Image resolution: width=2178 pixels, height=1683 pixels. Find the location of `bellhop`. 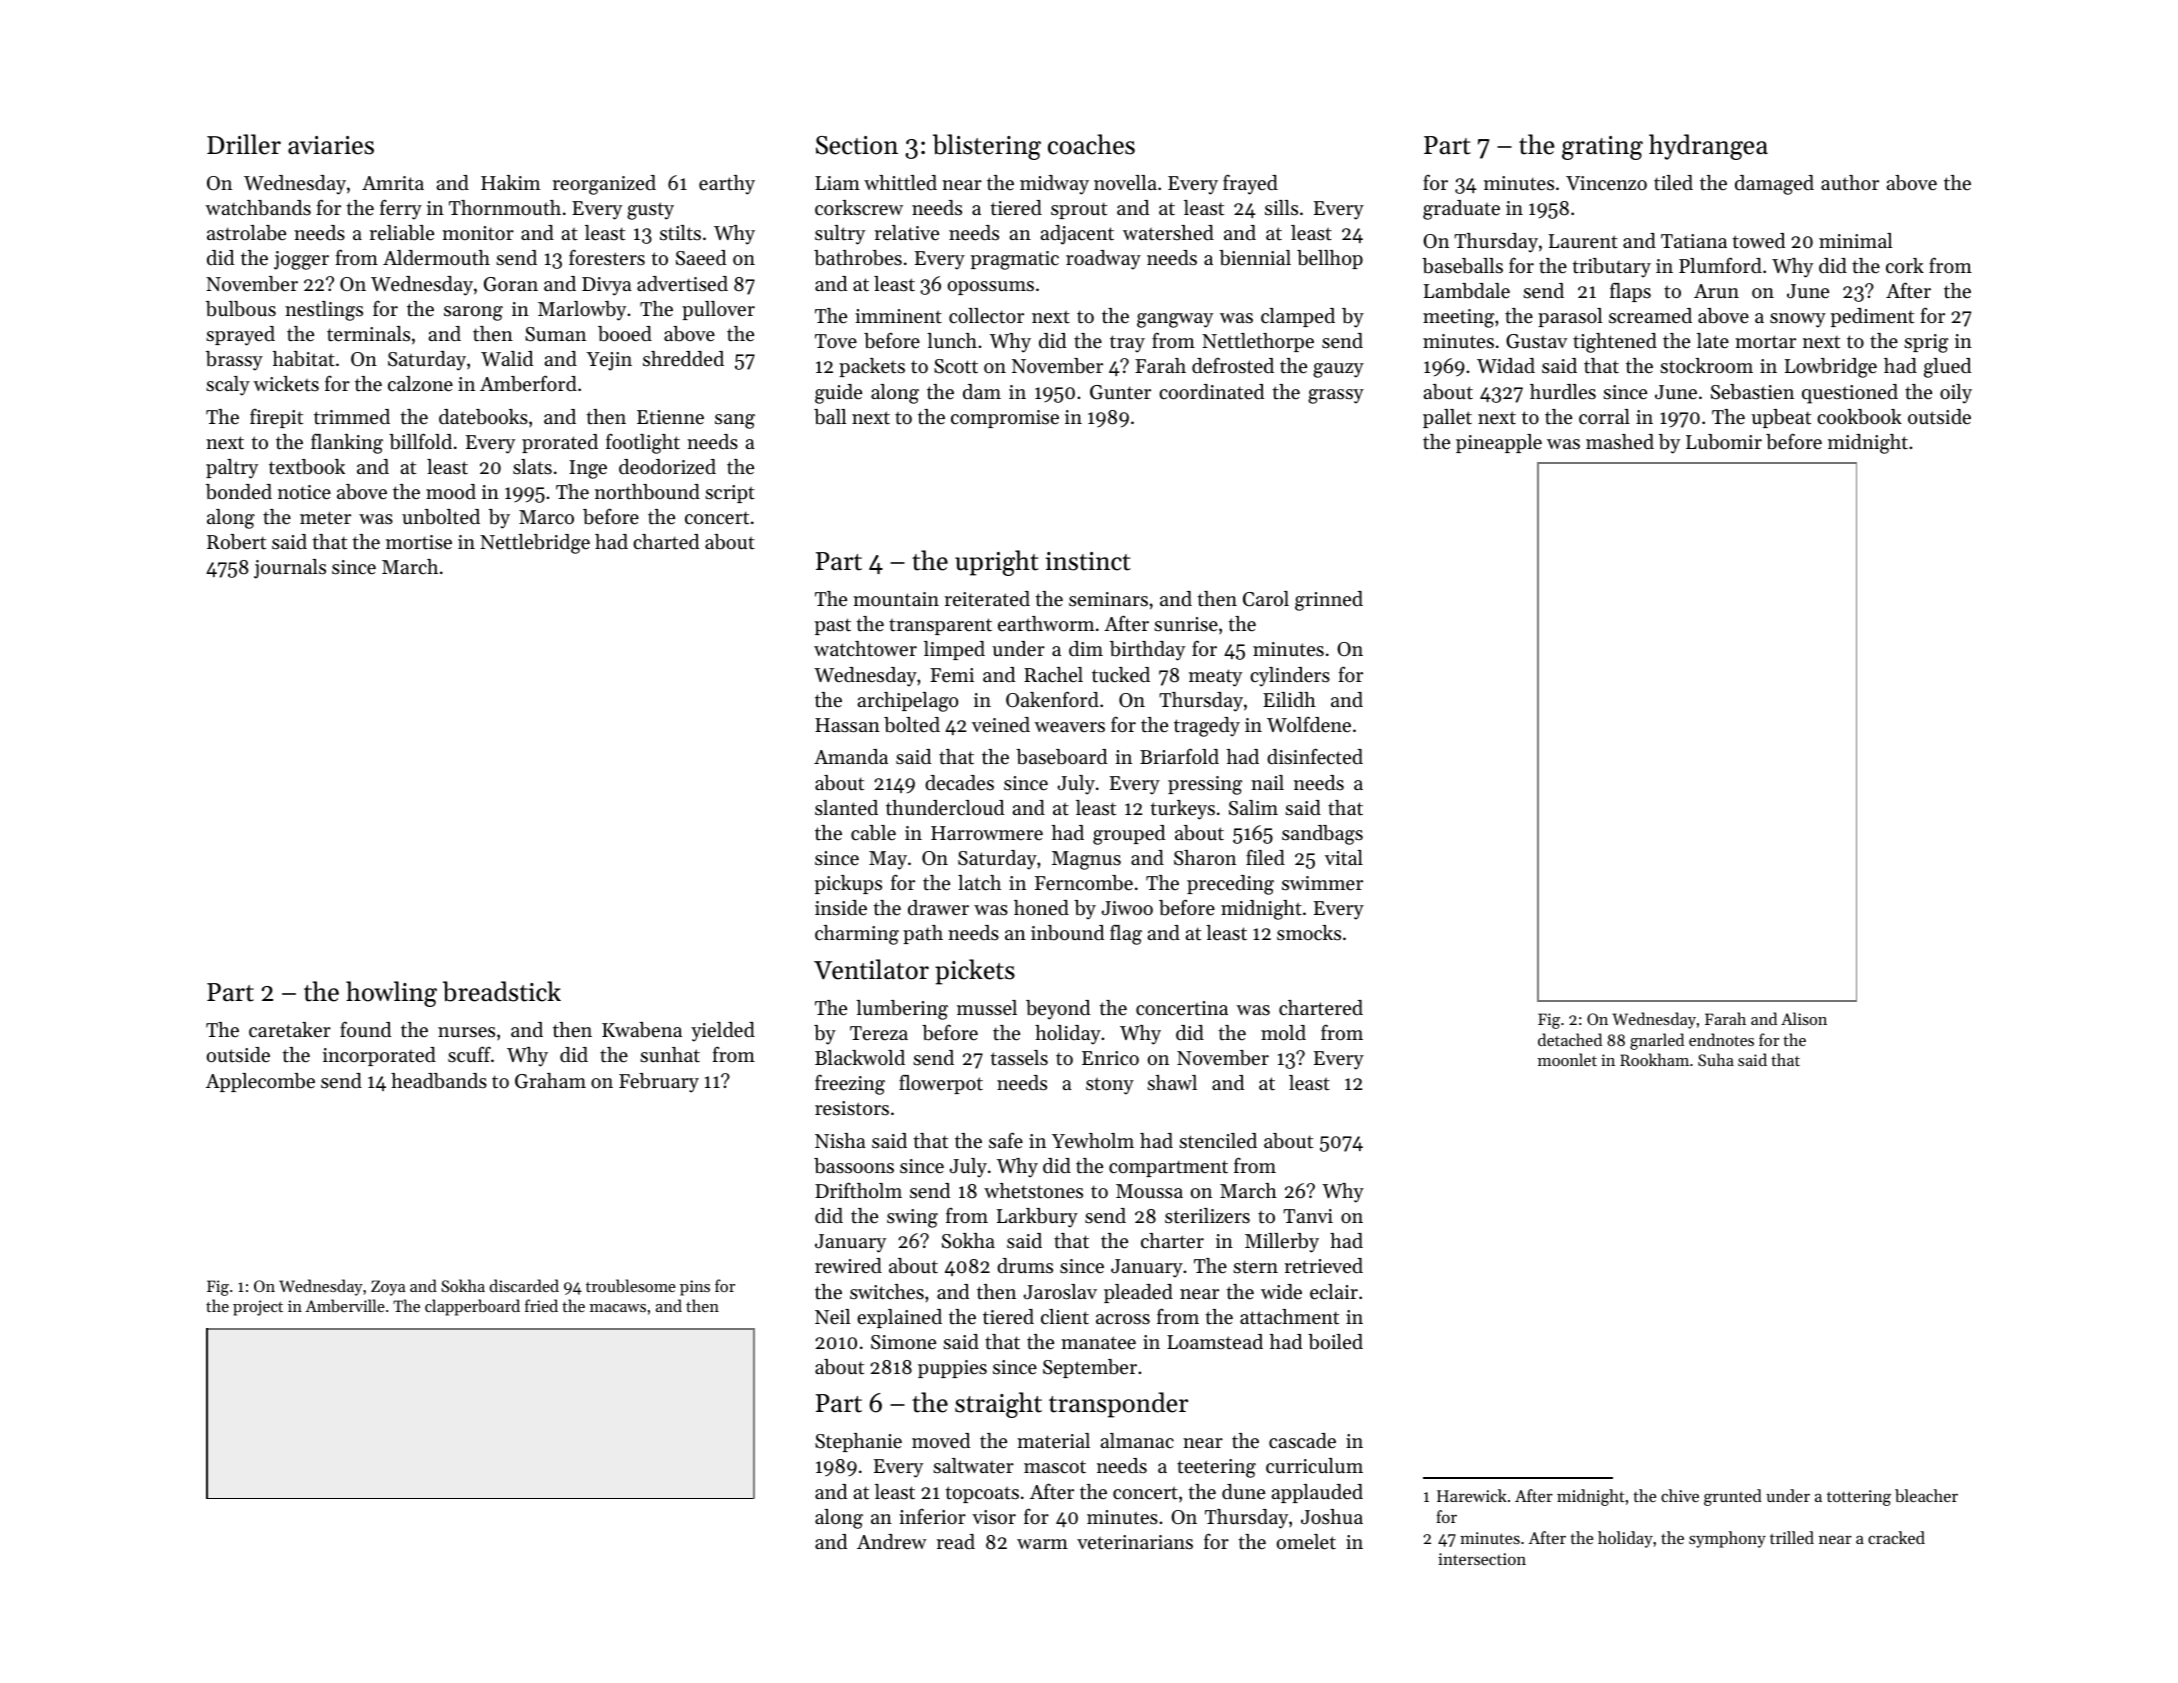

bellhop is located at coordinates (1330, 259).
